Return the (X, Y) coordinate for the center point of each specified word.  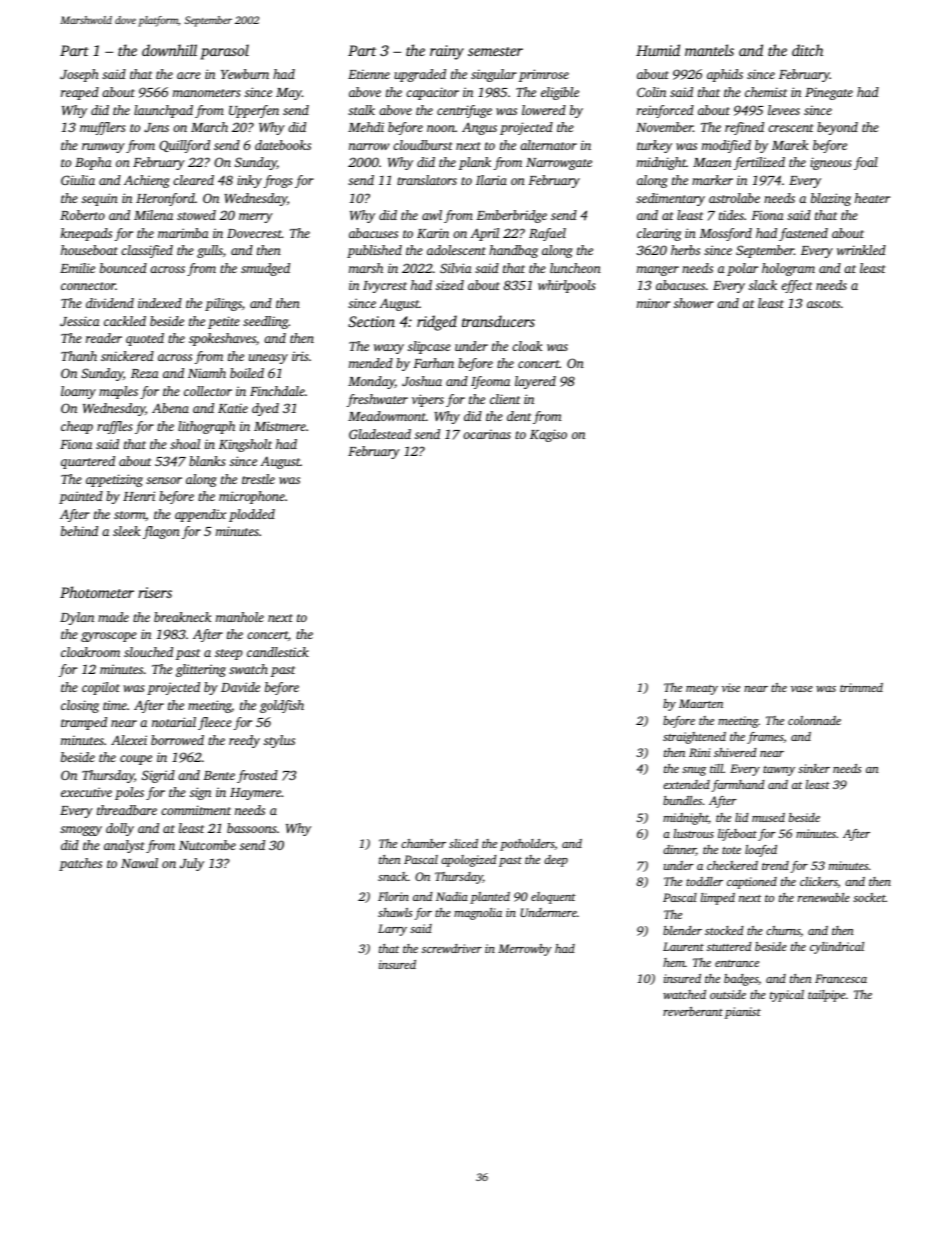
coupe (136, 760)
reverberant (693, 1011)
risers (155, 592)
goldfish (282, 706)
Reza (145, 373)
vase (802, 689)
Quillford (184, 146)
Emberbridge (511, 216)
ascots (823, 304)
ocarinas (487, 434)
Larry (392, 930)
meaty (702, 690)
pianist (743, 1013)
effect (796, 286)
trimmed (861, 687)
